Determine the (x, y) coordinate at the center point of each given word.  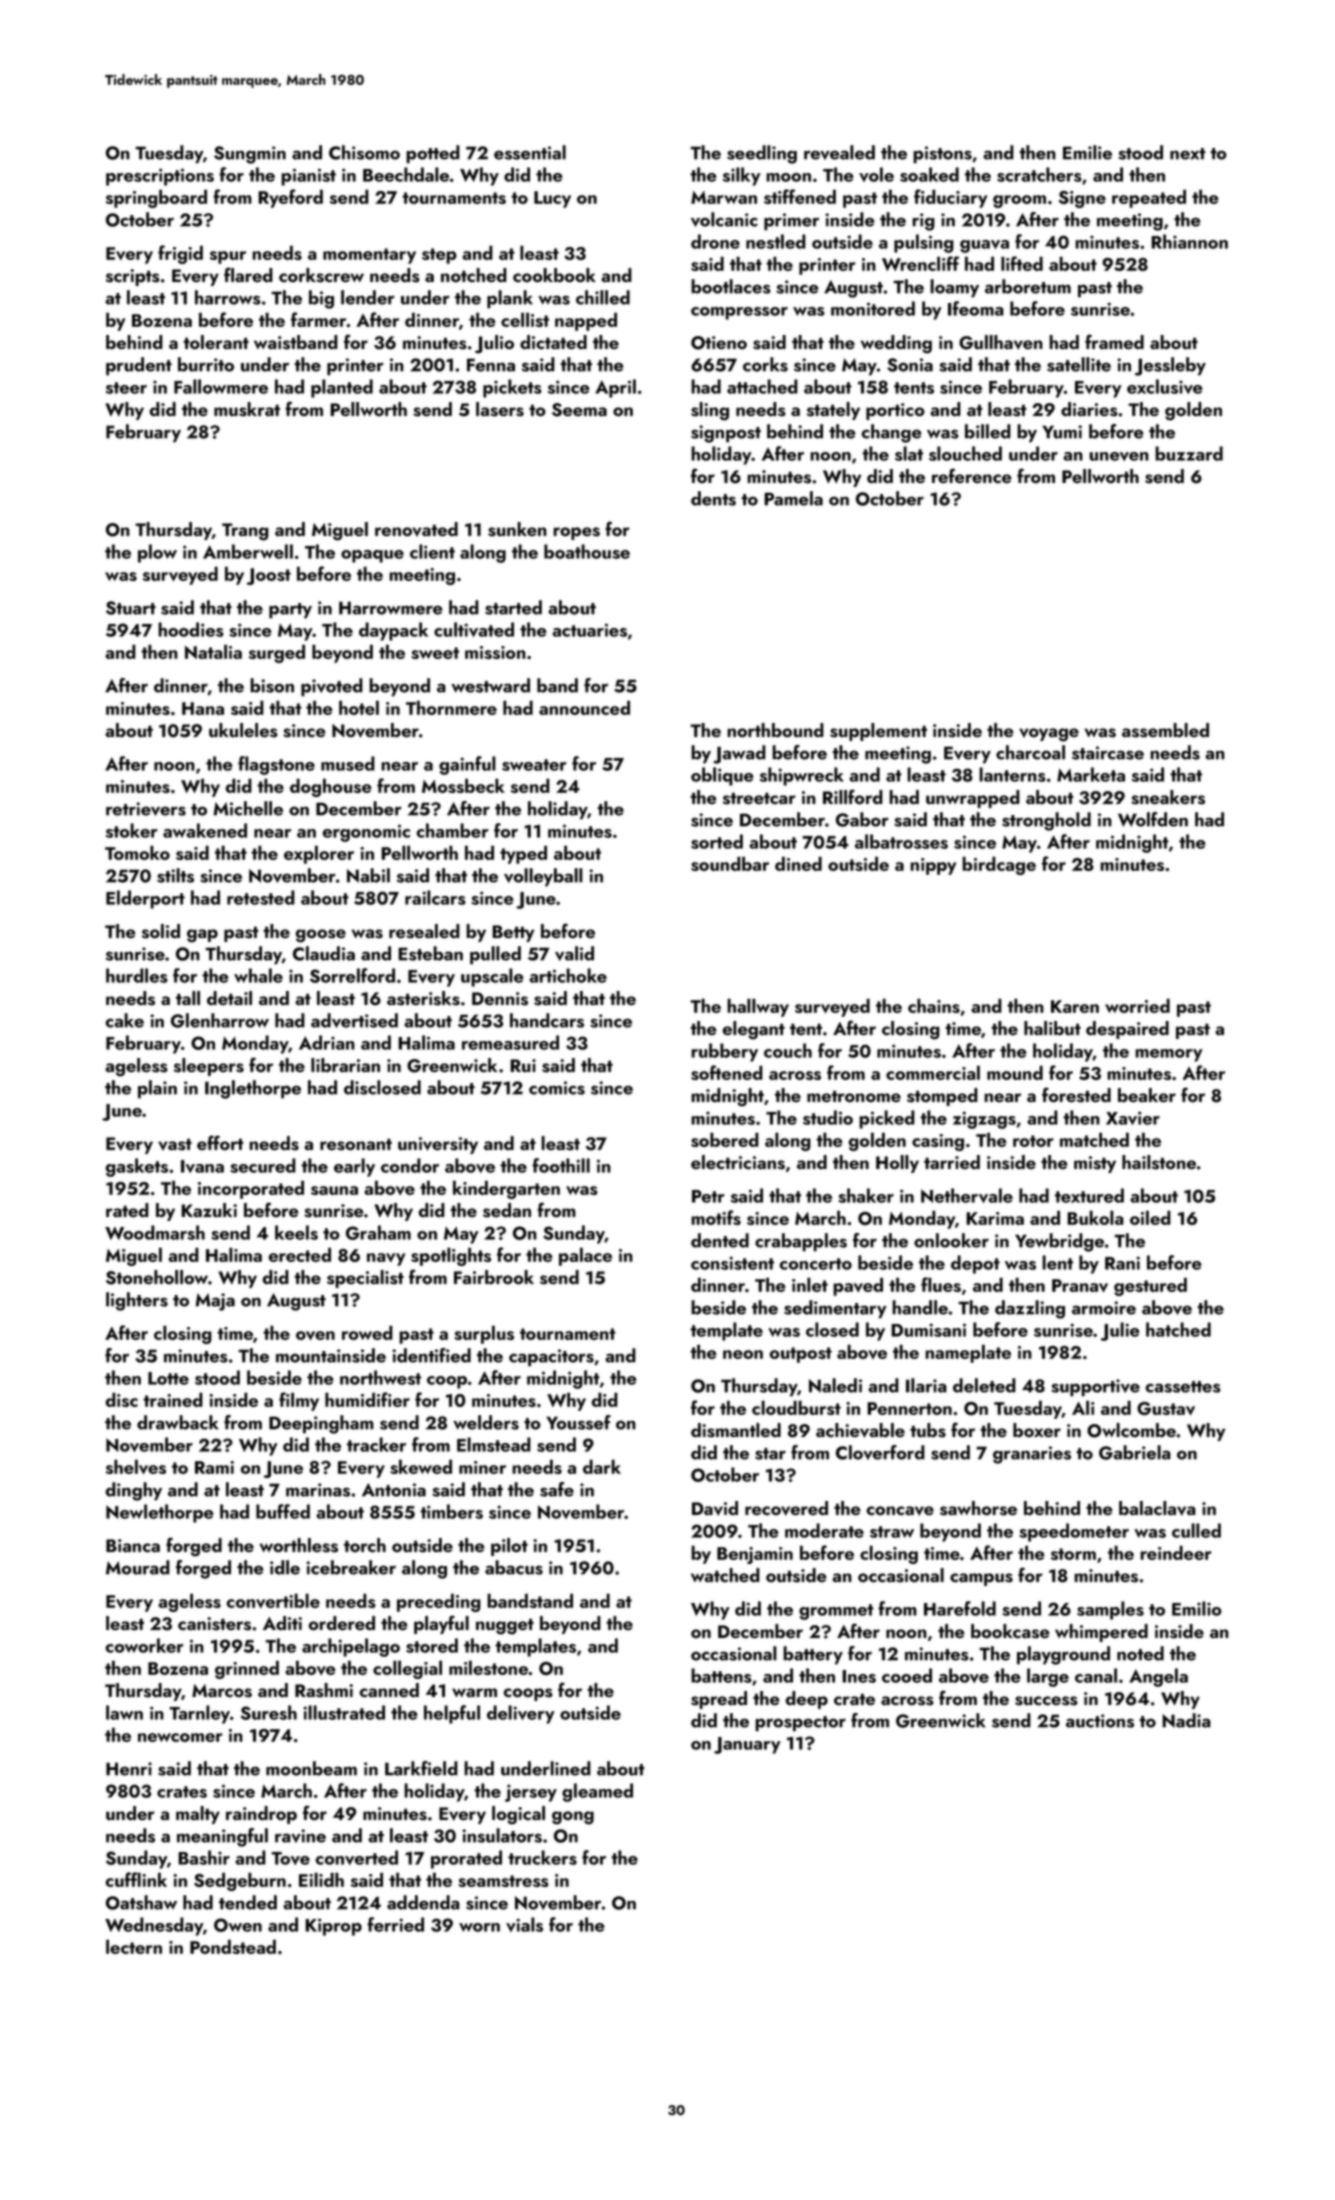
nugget (505, 1626)
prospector (800, 1724)
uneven (1119, 456)
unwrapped (973, 799)
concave (900, 1511)
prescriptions (160, 177)
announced (584, 707)
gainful (467, 765)
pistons (942, 155)
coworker (144, 1645)
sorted (717, 841)
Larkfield (421, 1768)
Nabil (368, 875)
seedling (762, 154)
